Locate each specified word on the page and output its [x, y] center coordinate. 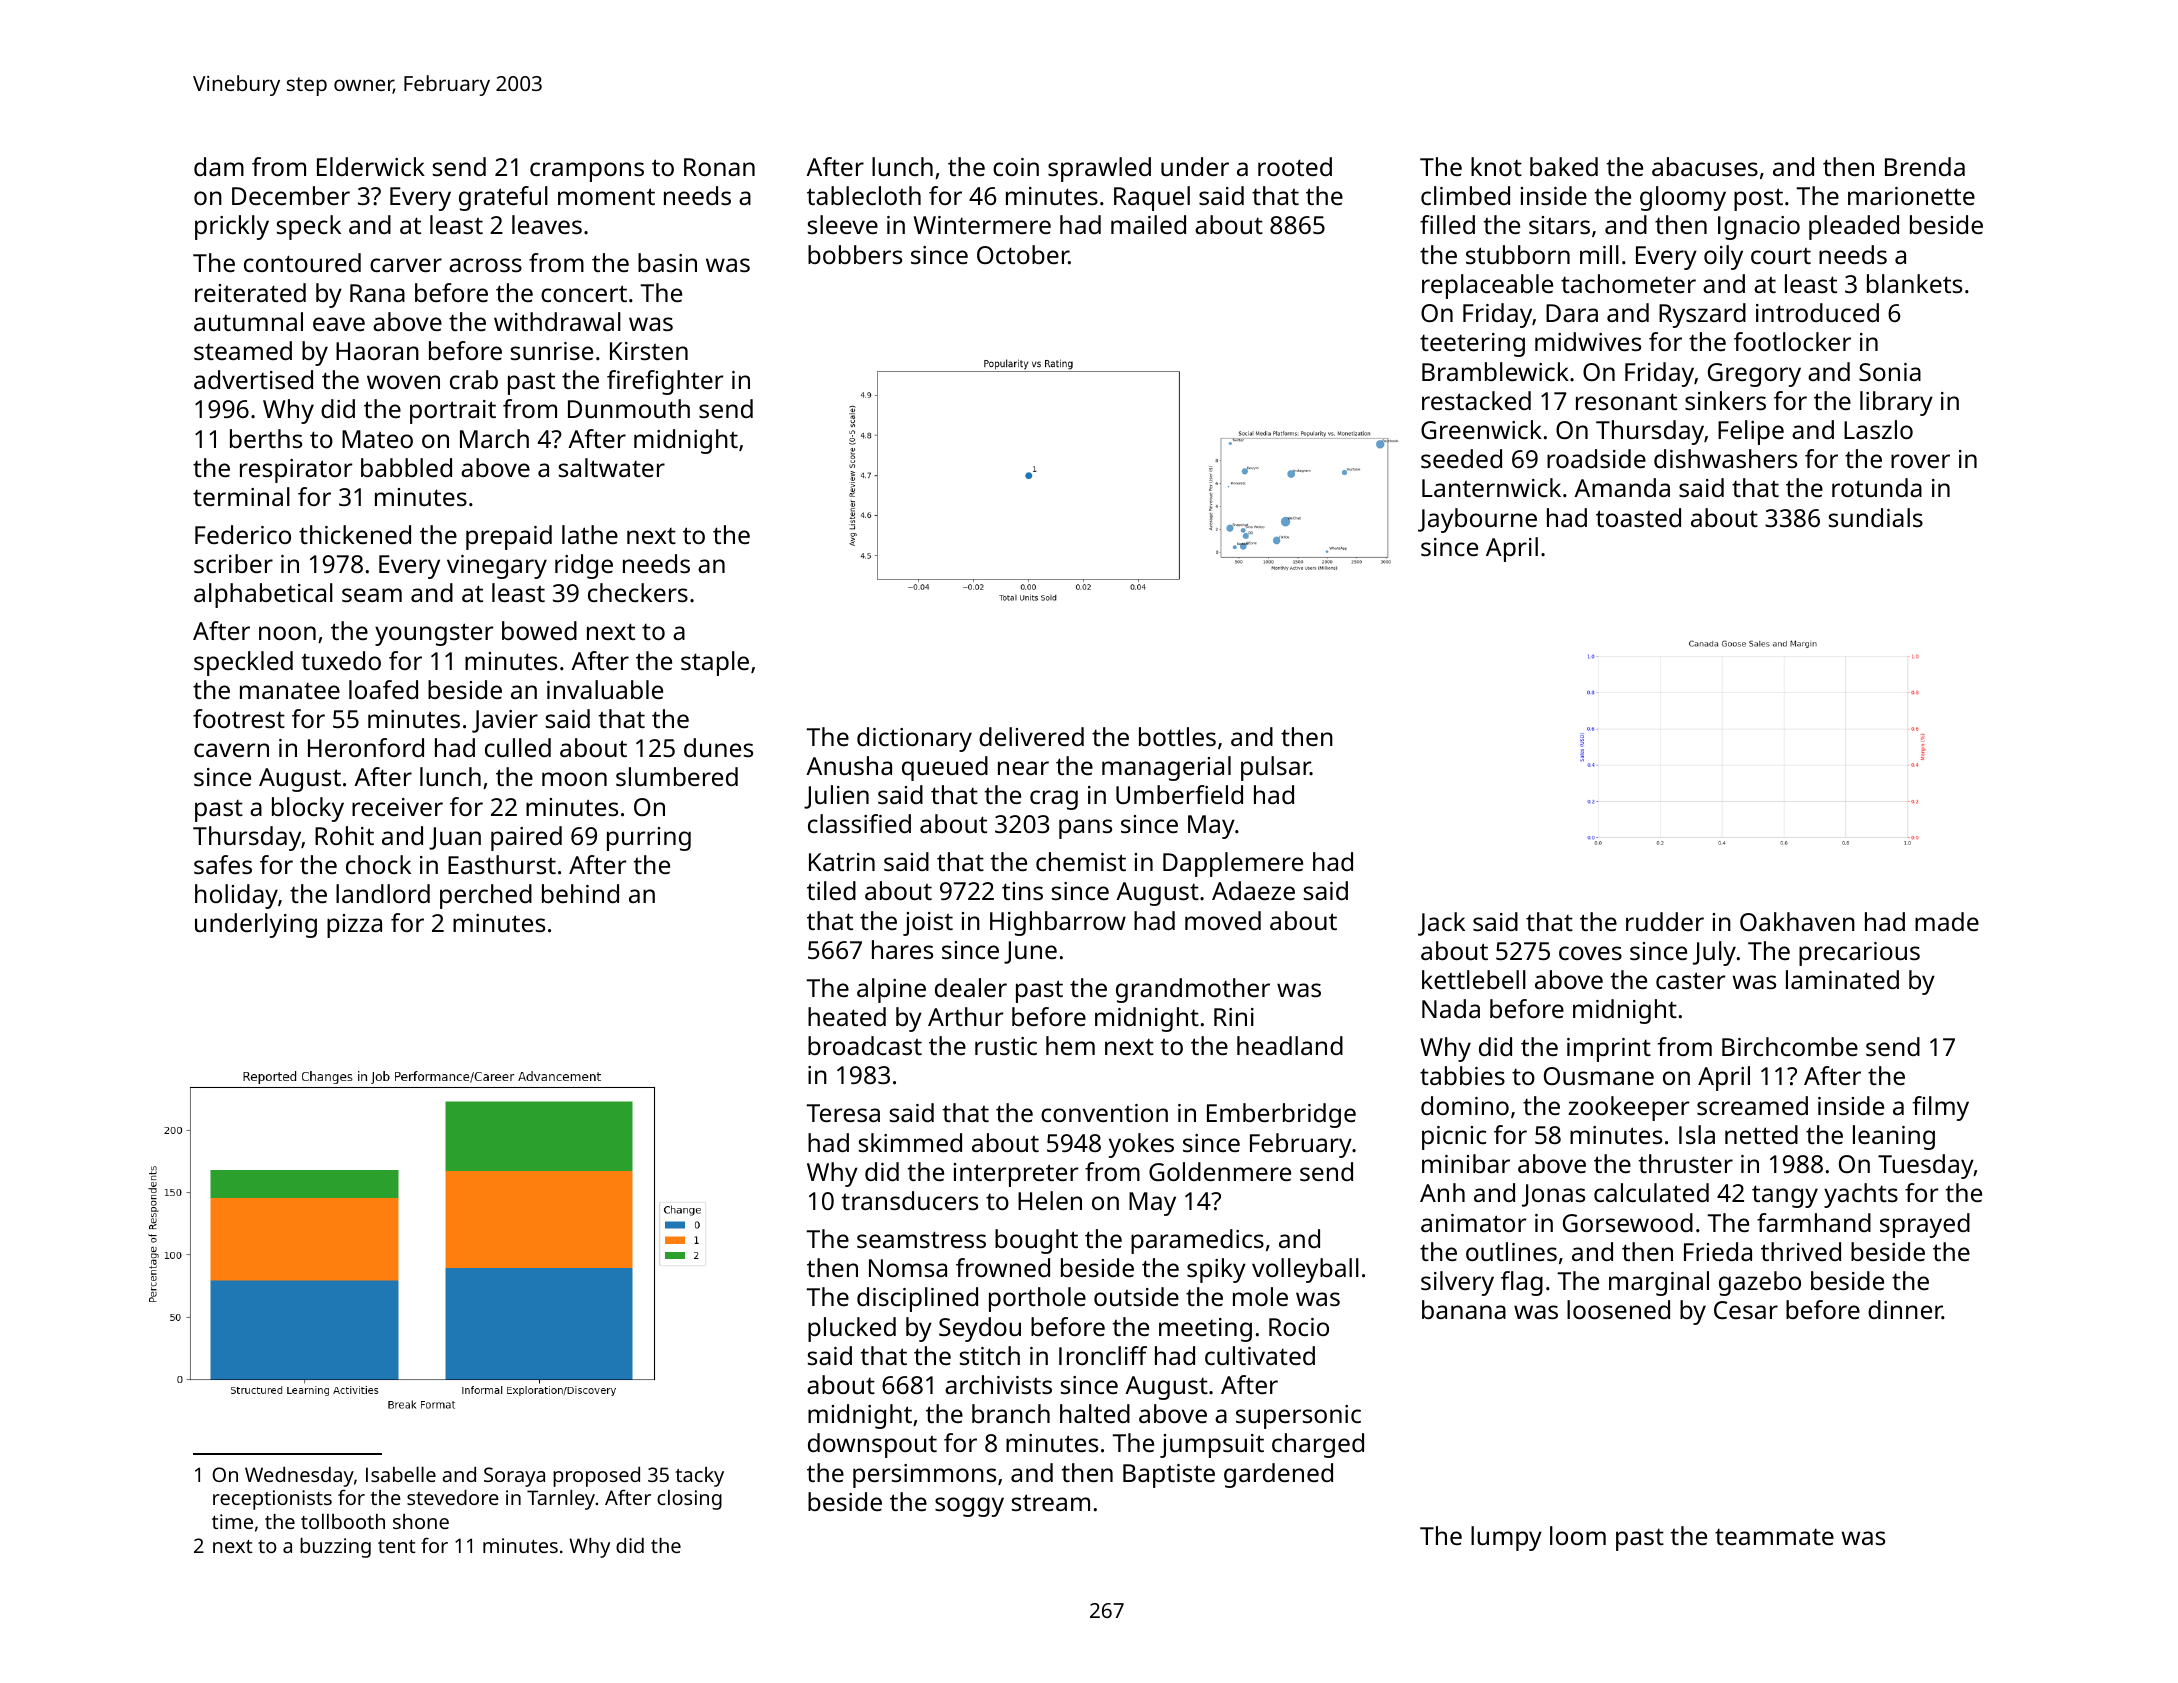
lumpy [1506, 1538]
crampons [587, 172]
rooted [1295, 166]
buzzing [335, 1548]
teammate [1774, 1536]
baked [1564, 166]
